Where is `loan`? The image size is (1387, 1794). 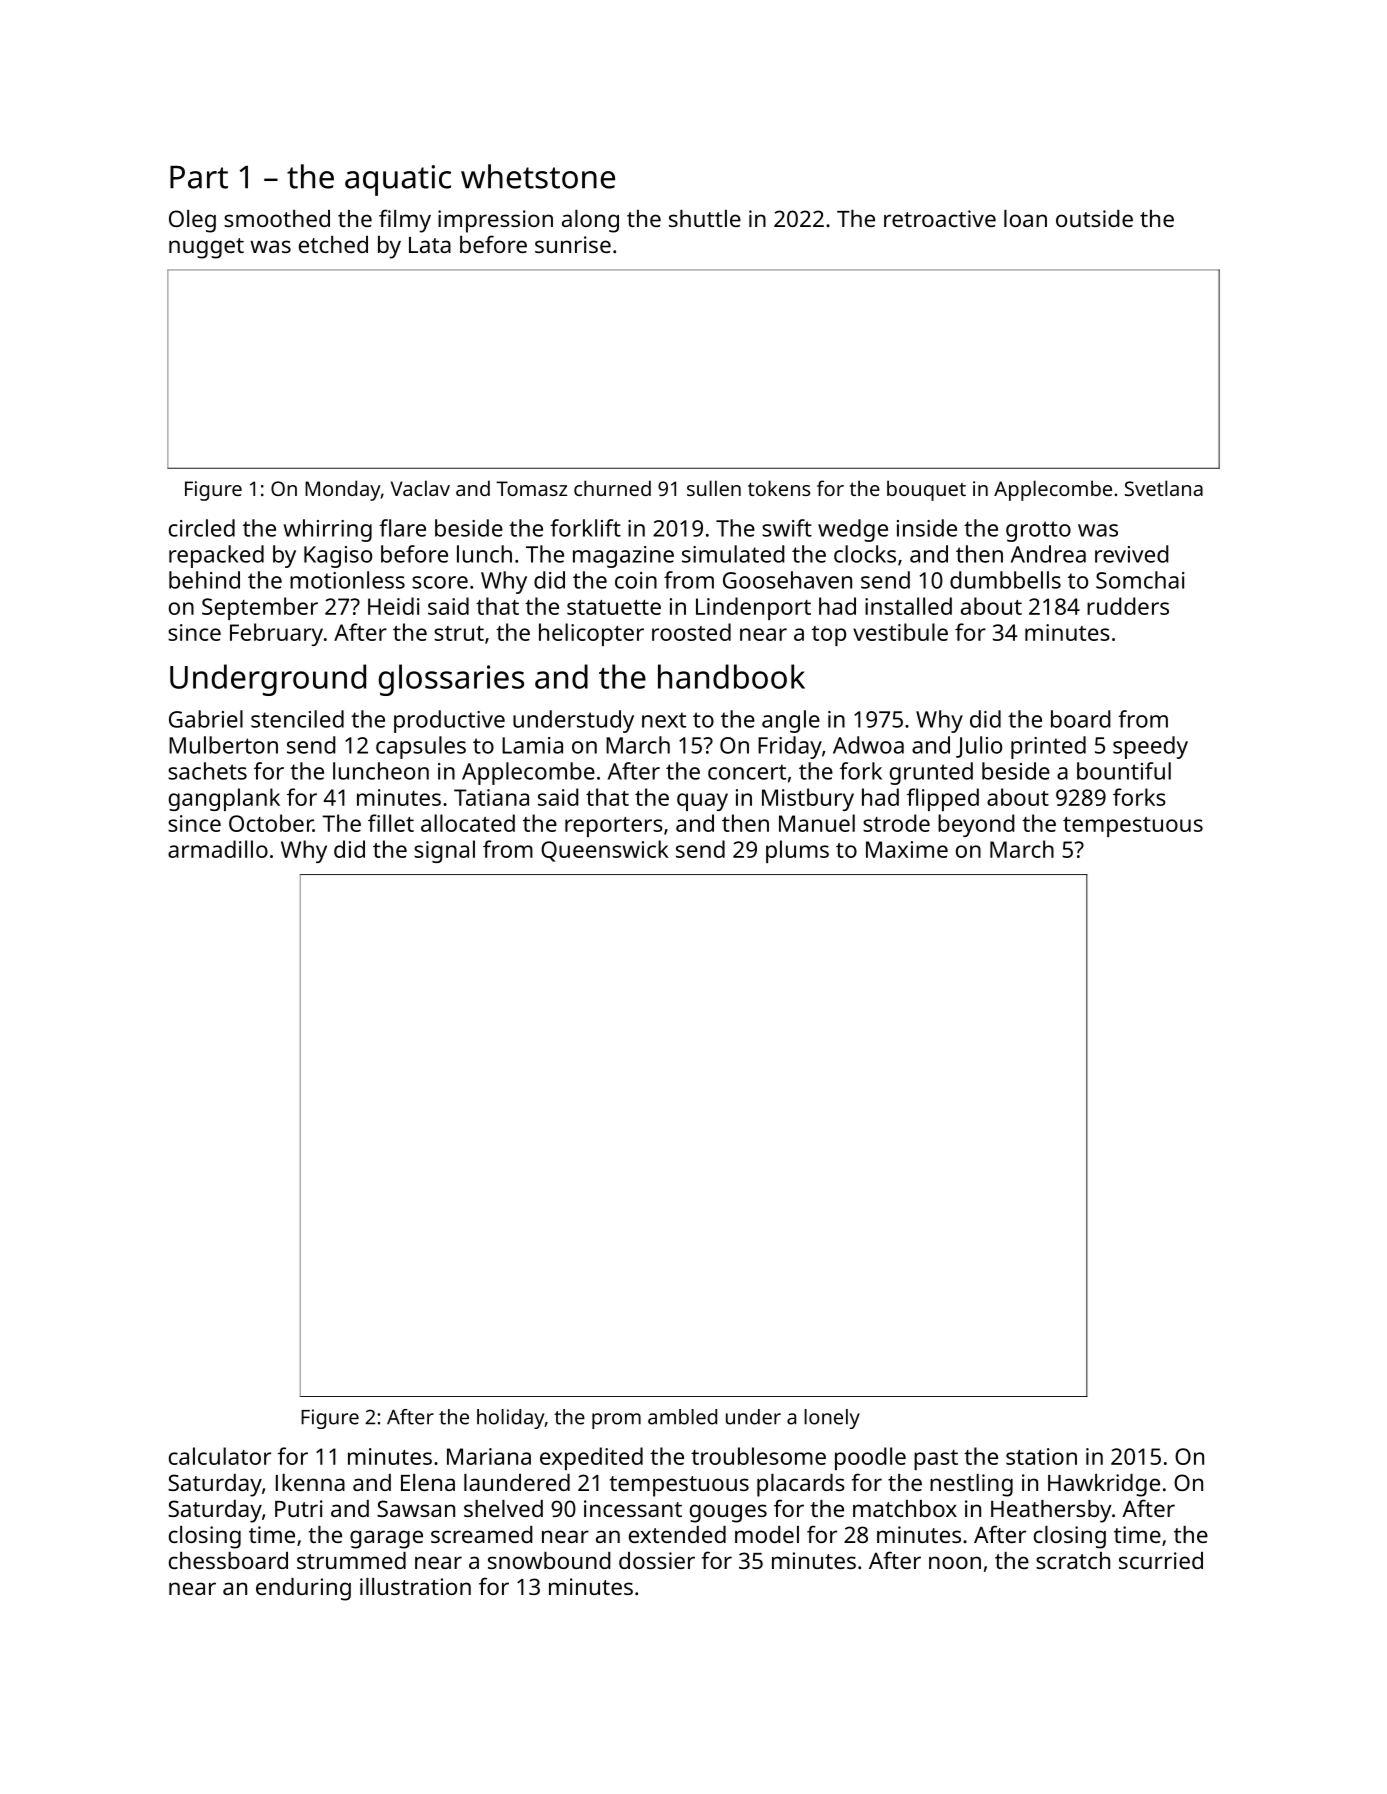 loan is located at coordinates (1025, 218).
